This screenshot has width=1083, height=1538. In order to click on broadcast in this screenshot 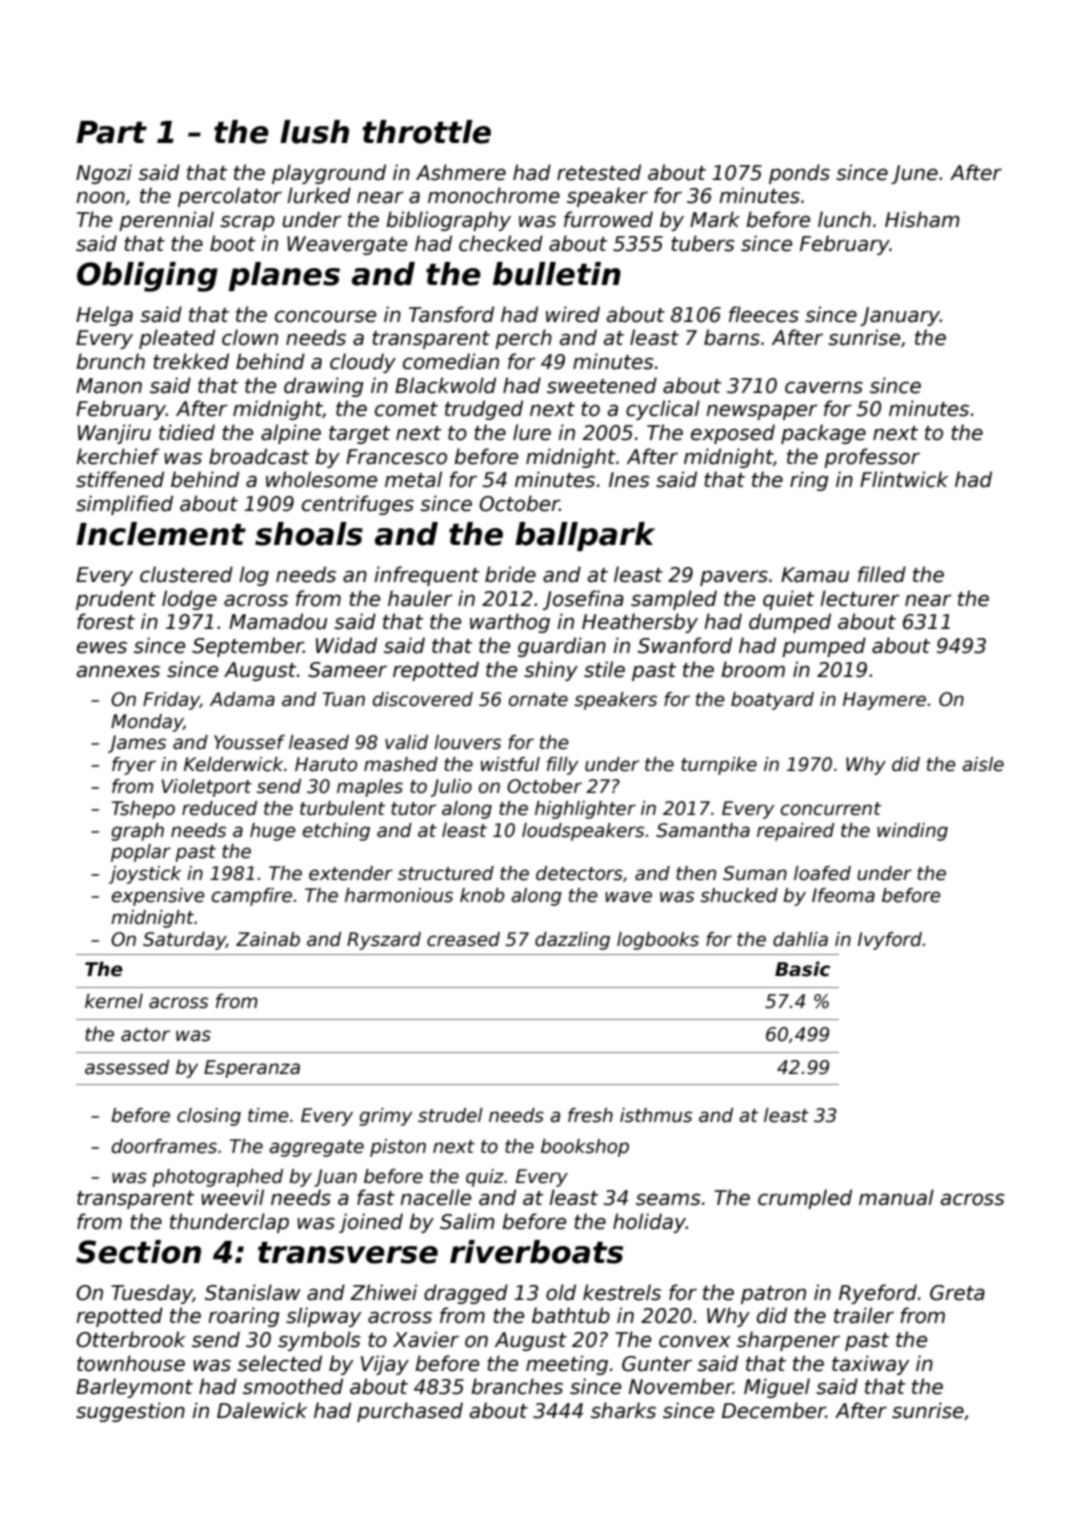, I will do `click(259, 456)`.
